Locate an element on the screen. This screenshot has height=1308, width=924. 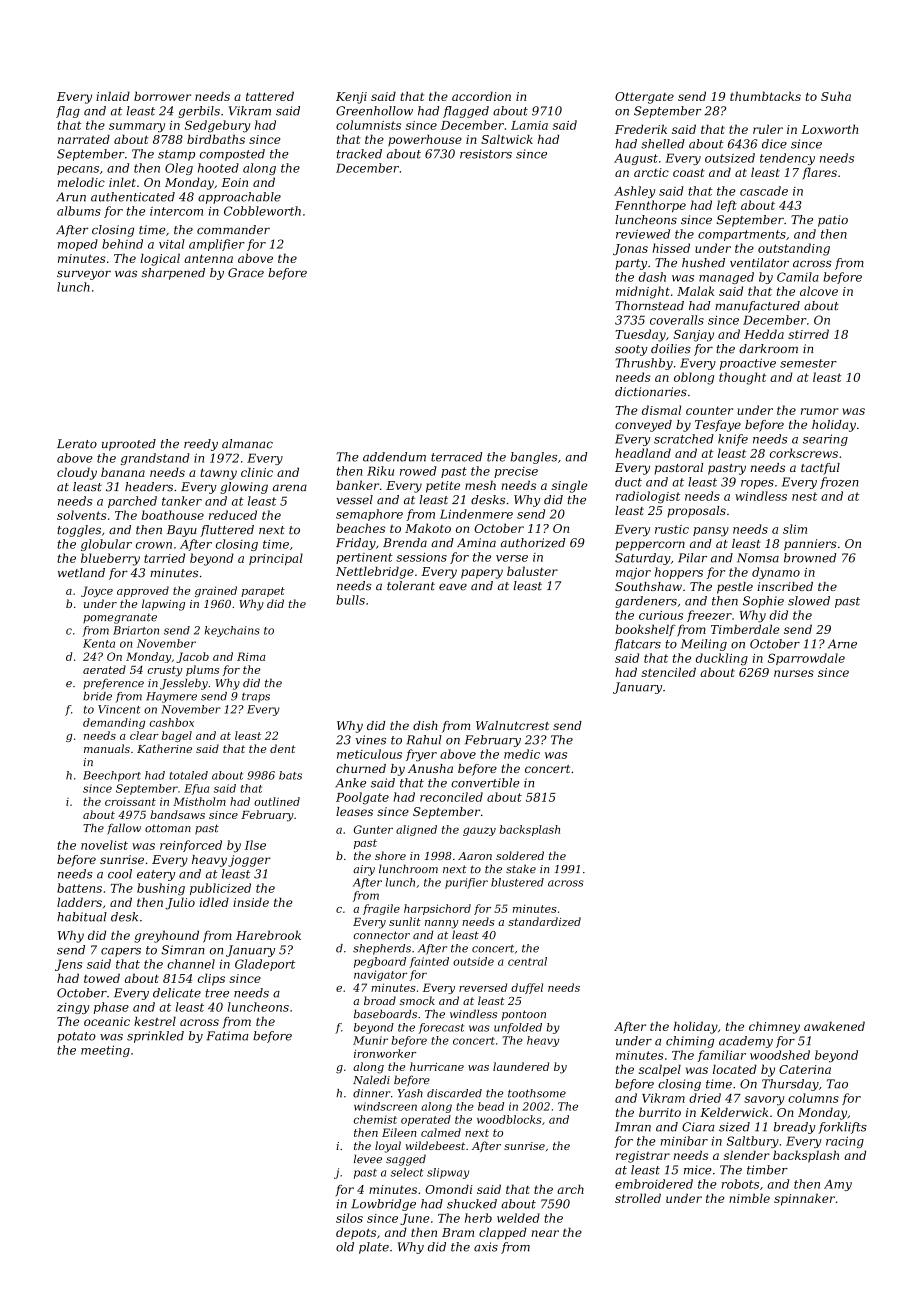
semaphore is located at coordinates (369, 515).
